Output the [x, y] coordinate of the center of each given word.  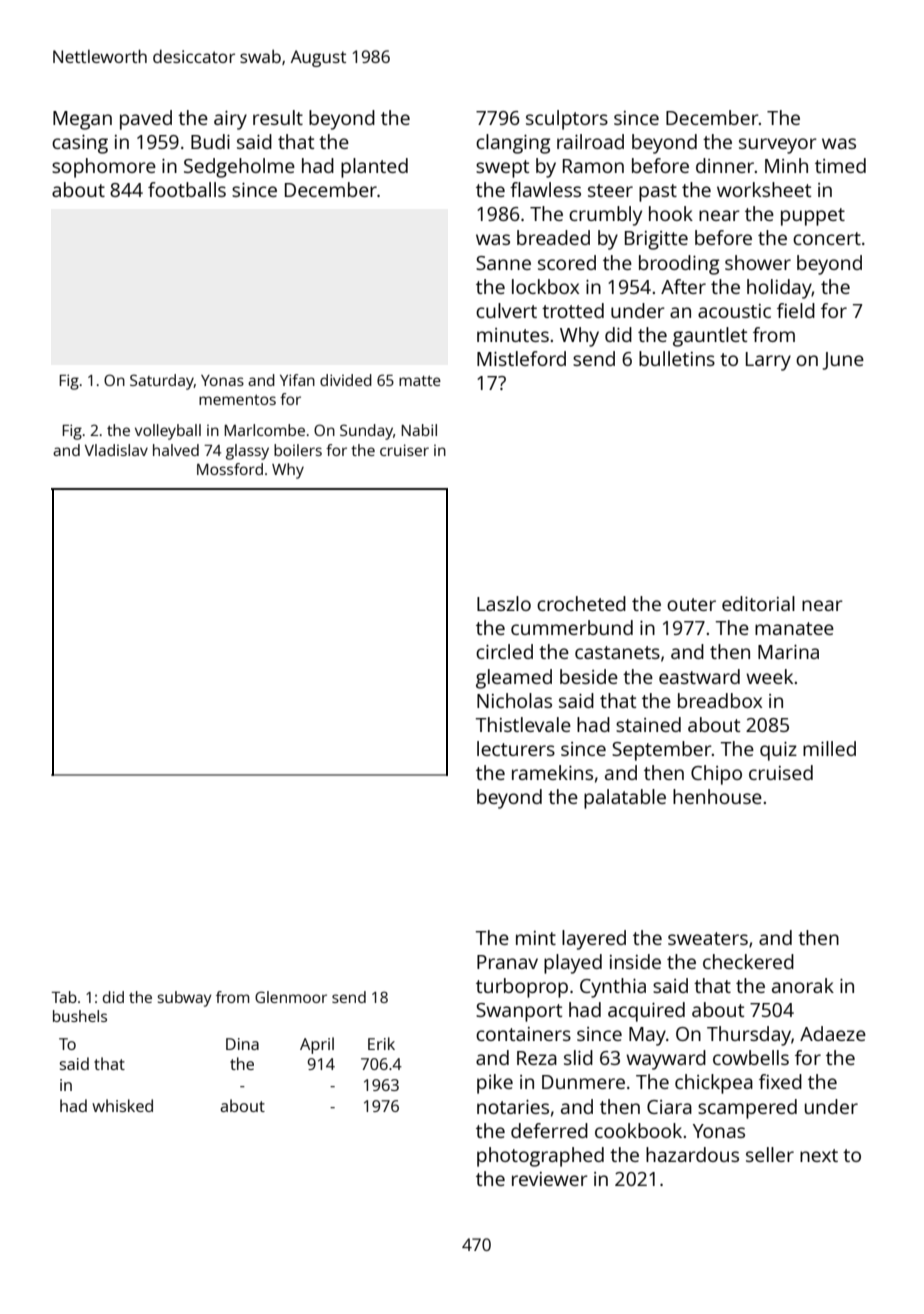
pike [495, 1084]
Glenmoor [291, 997]
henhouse [717, 796]
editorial [758, 603]
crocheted [581, 603]
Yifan [297, 380]
